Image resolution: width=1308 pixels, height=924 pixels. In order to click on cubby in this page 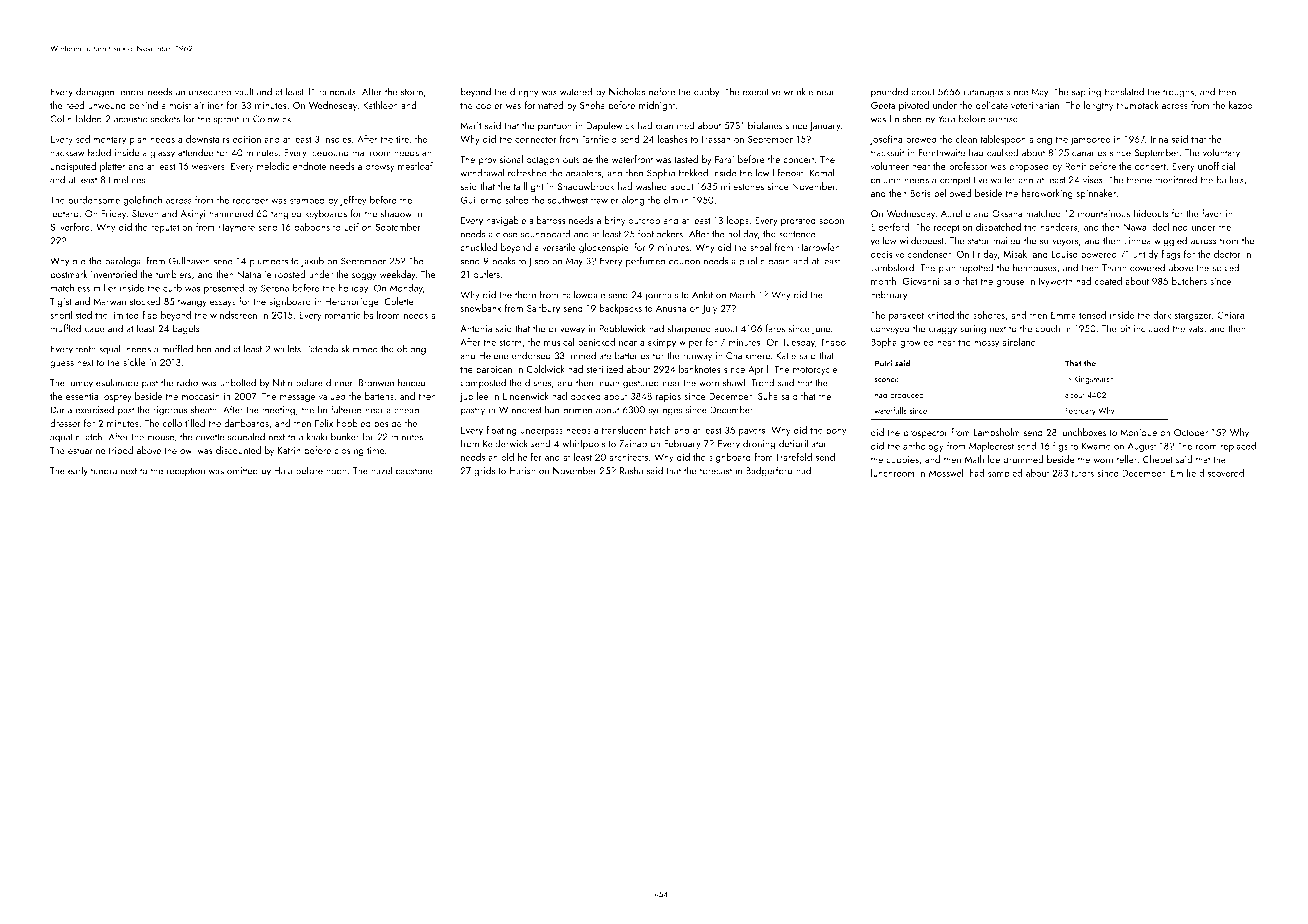, I will do `click(706, 92)`.
